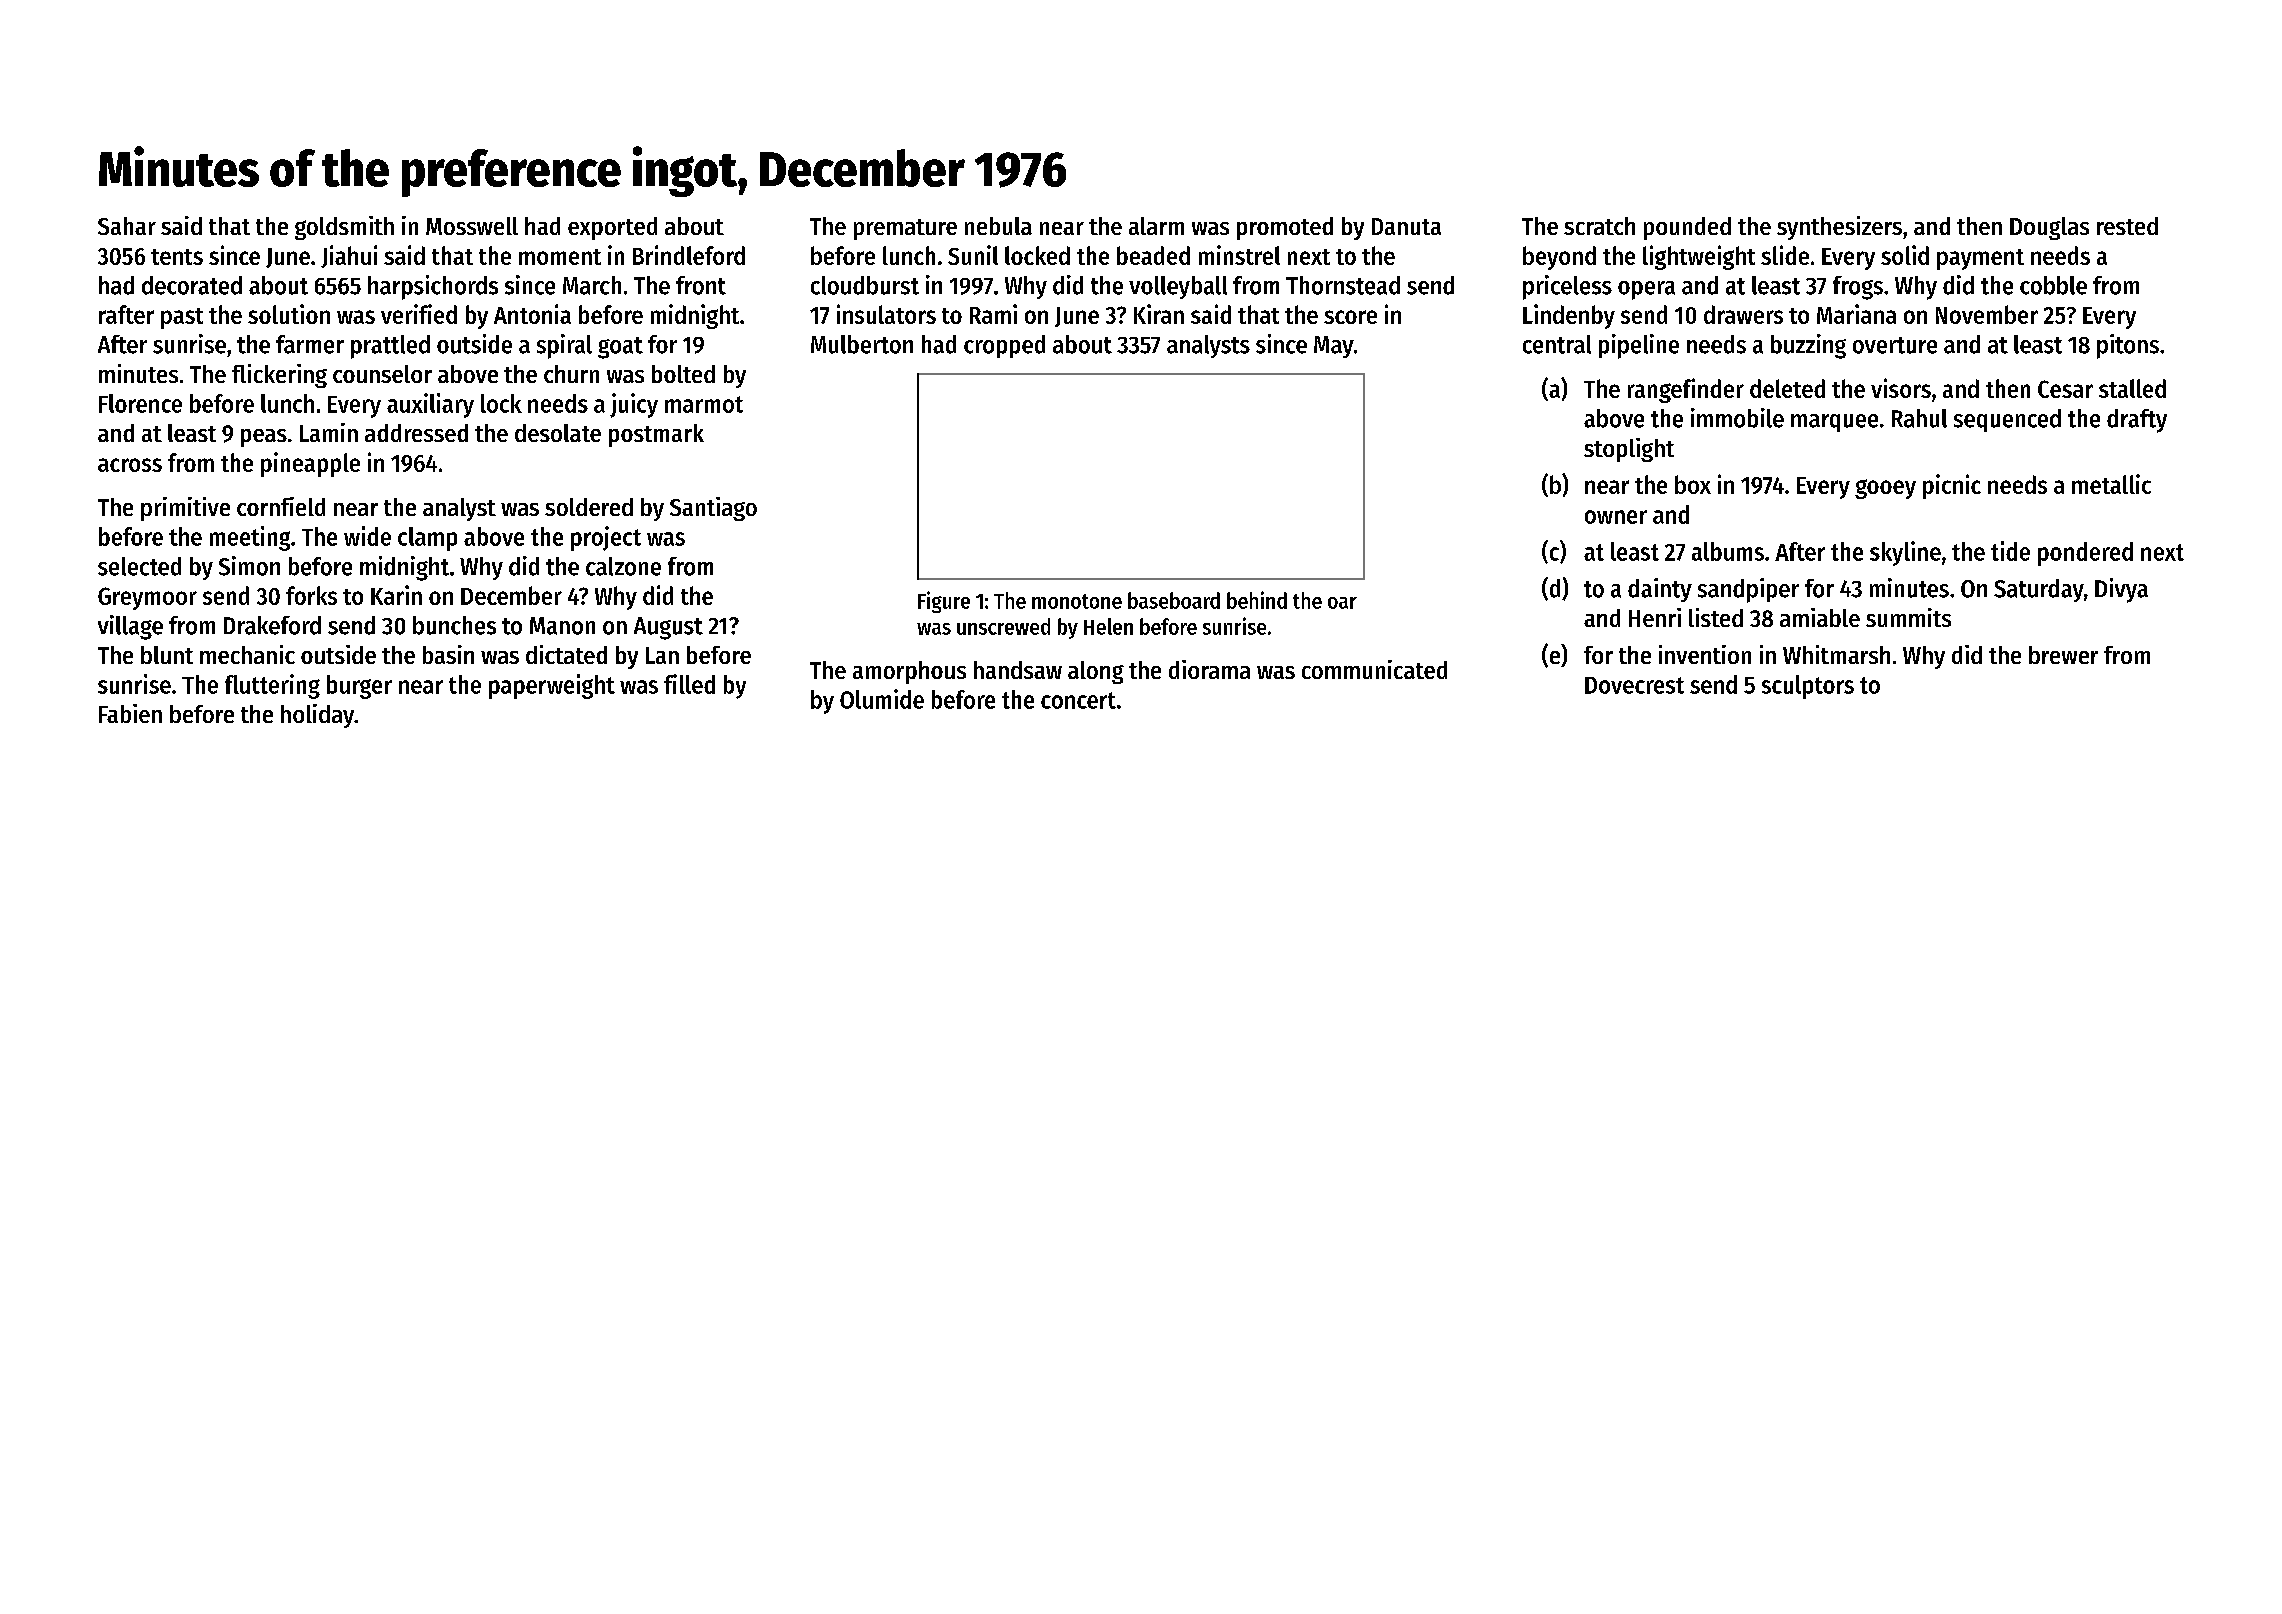 Image resolution: width=2282 pixels, height=1614 pixels. What do you see at coordinates (2121, 590) in the page?
I see `Divya` at bounding box center [2121, 590].
